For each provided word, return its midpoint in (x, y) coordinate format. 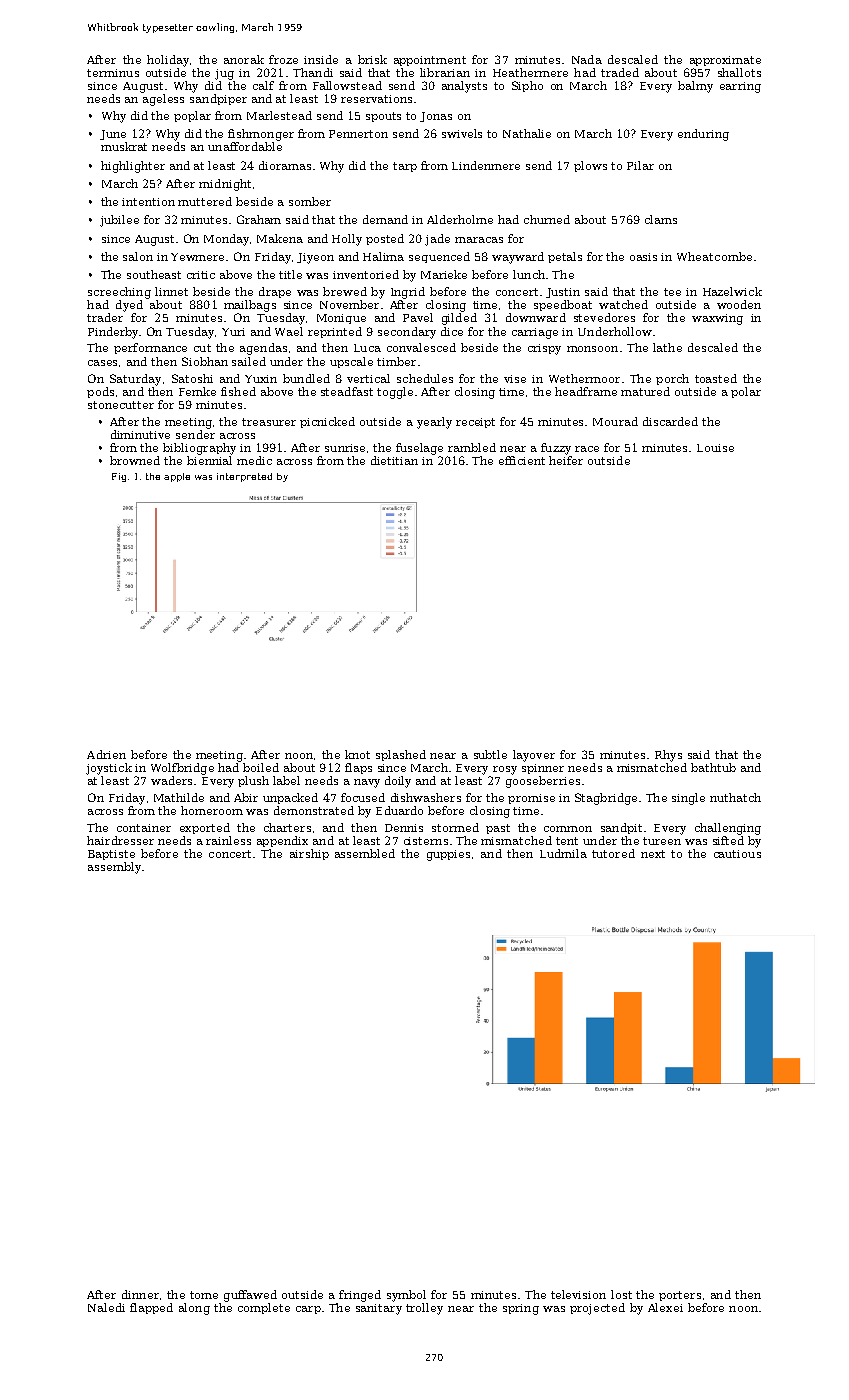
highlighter (133, 167)
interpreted (244, 477)
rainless (228, 840)
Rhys (668, 756)
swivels (462, 133)
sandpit (621, 828)
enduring (703, 135)
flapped (151, 1308)
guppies (448, 855)
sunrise (345, 448)
